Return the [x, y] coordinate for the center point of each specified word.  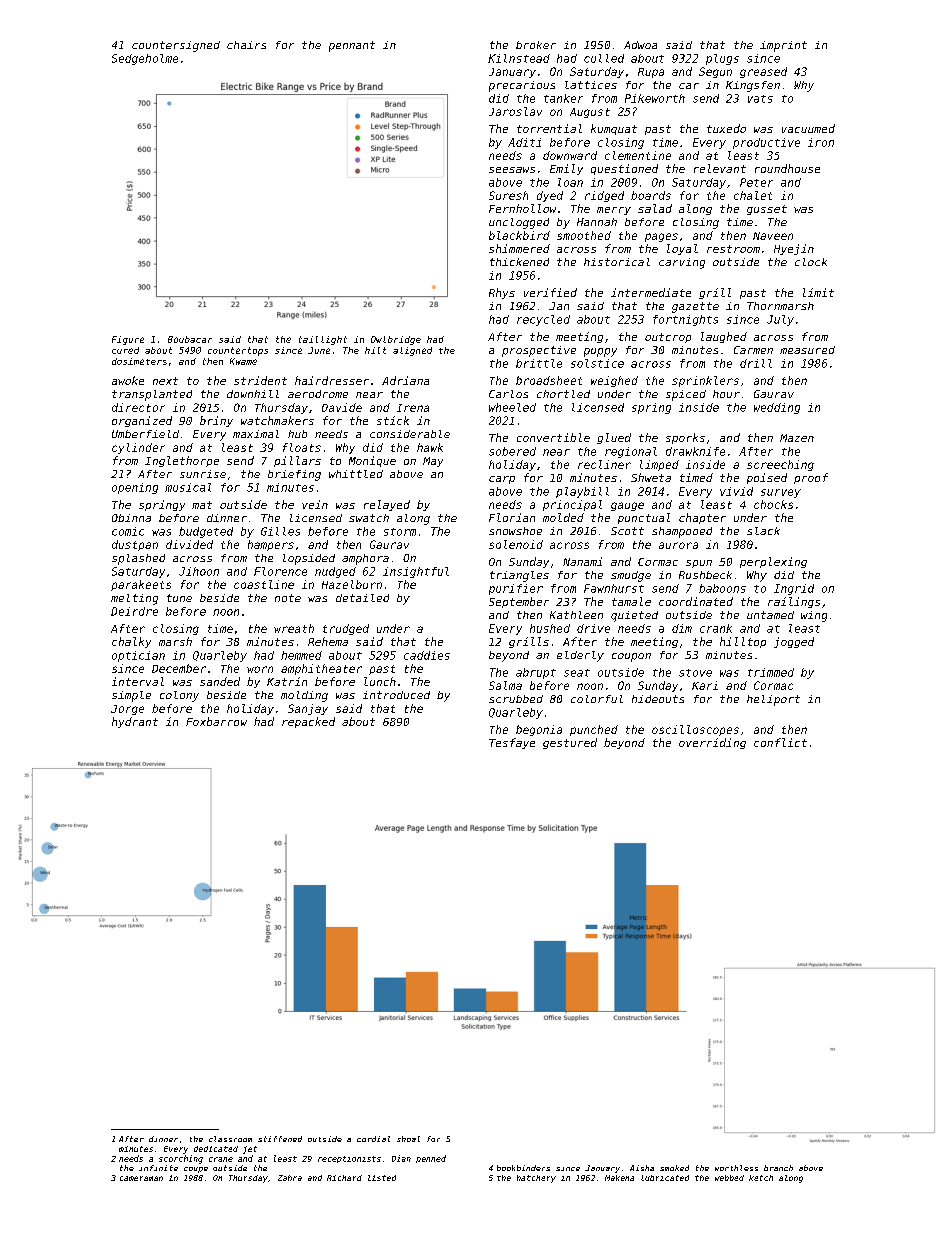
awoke [128, 380]
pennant [352, 46]
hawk [430, 447]
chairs [246, 45]
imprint [783, 46]
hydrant [135, 722]
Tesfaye [512, 743]
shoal [408, 1139]
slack [763, 531]
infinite [158, 1168]
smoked [674, 1168]
